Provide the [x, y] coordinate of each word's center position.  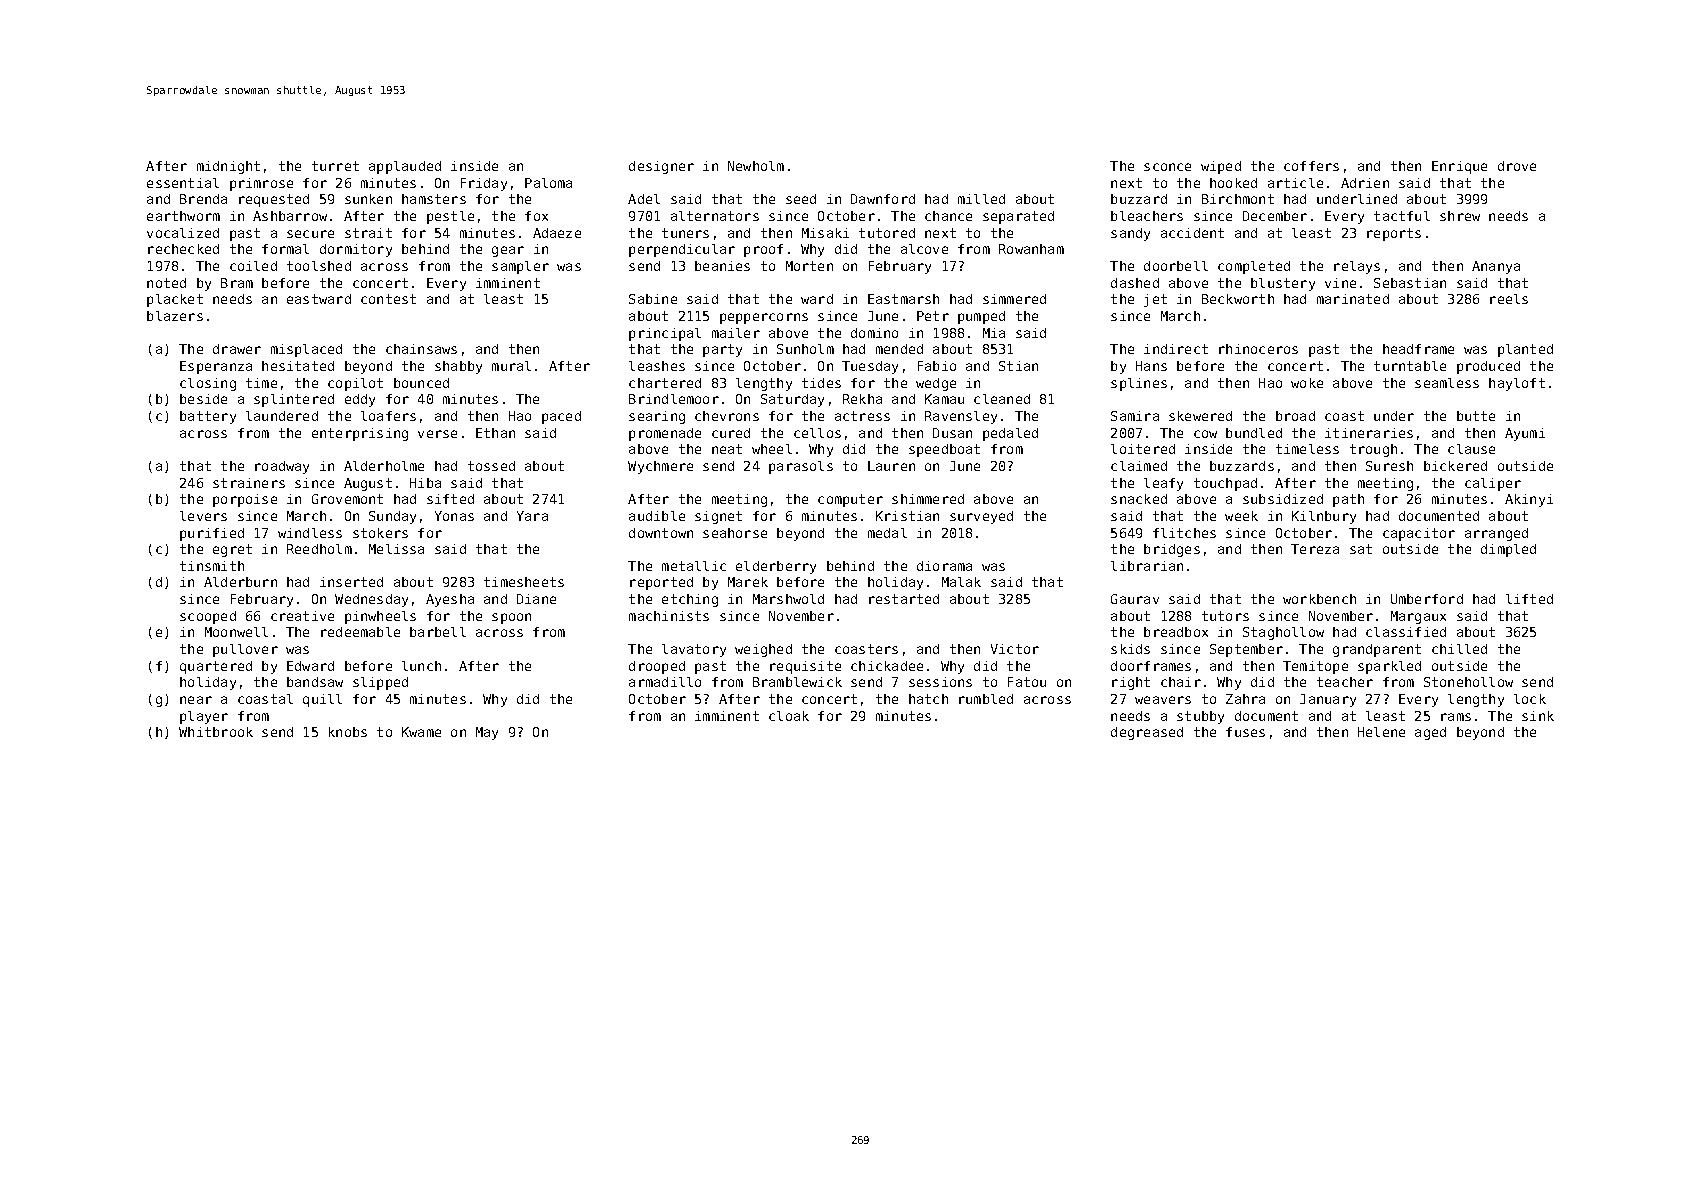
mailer [736, 333]
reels [1509, 299]
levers [203, 516]
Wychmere [660, 467]
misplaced [306, 350]
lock [1530, 699]
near [196, 700]
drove [1517, 166]
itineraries [1369, 433]
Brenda [203, 199]
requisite [805, 667]
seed [801, 199]
